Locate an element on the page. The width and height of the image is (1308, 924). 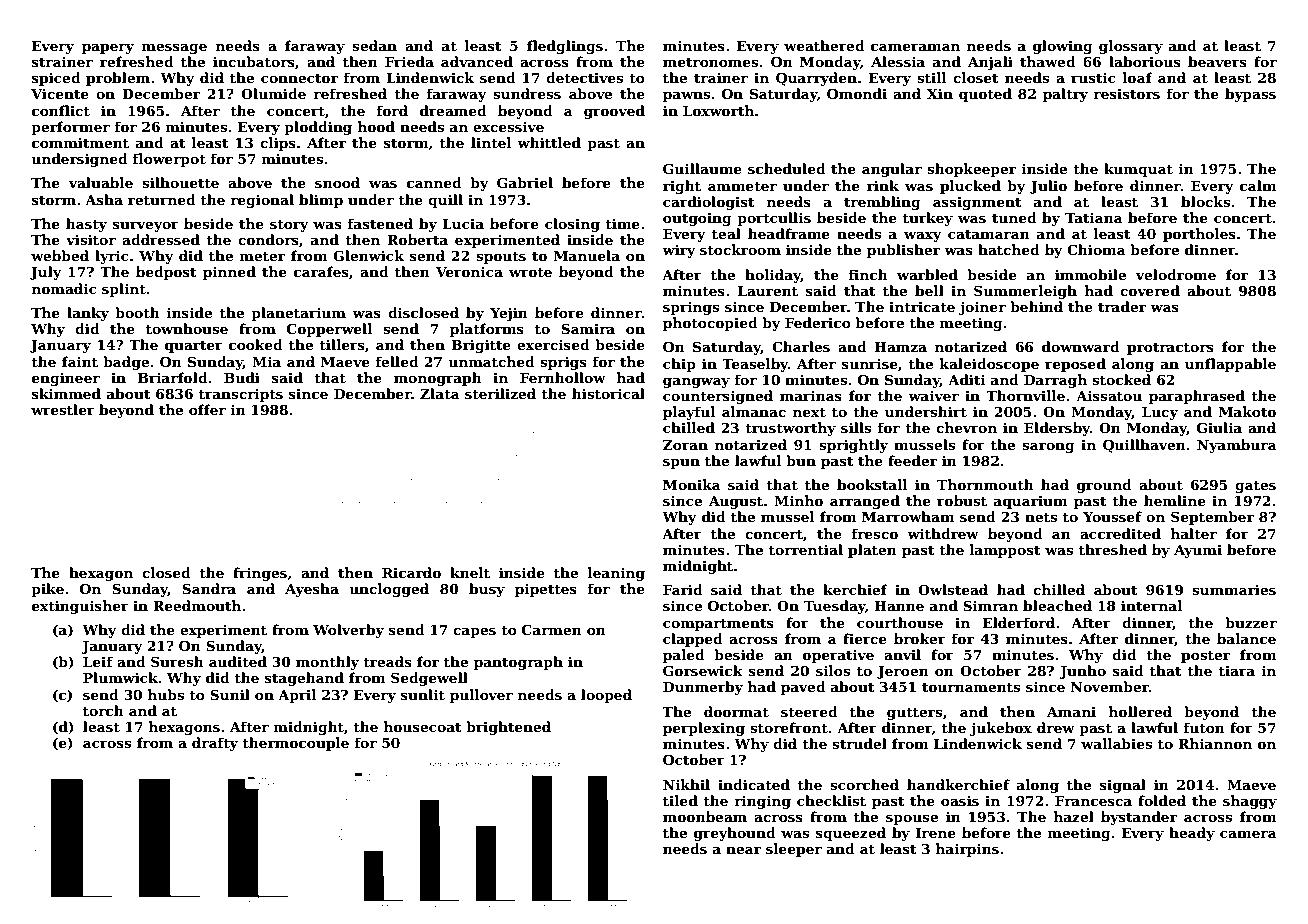
weathered is located at coordinates (824, 45).
